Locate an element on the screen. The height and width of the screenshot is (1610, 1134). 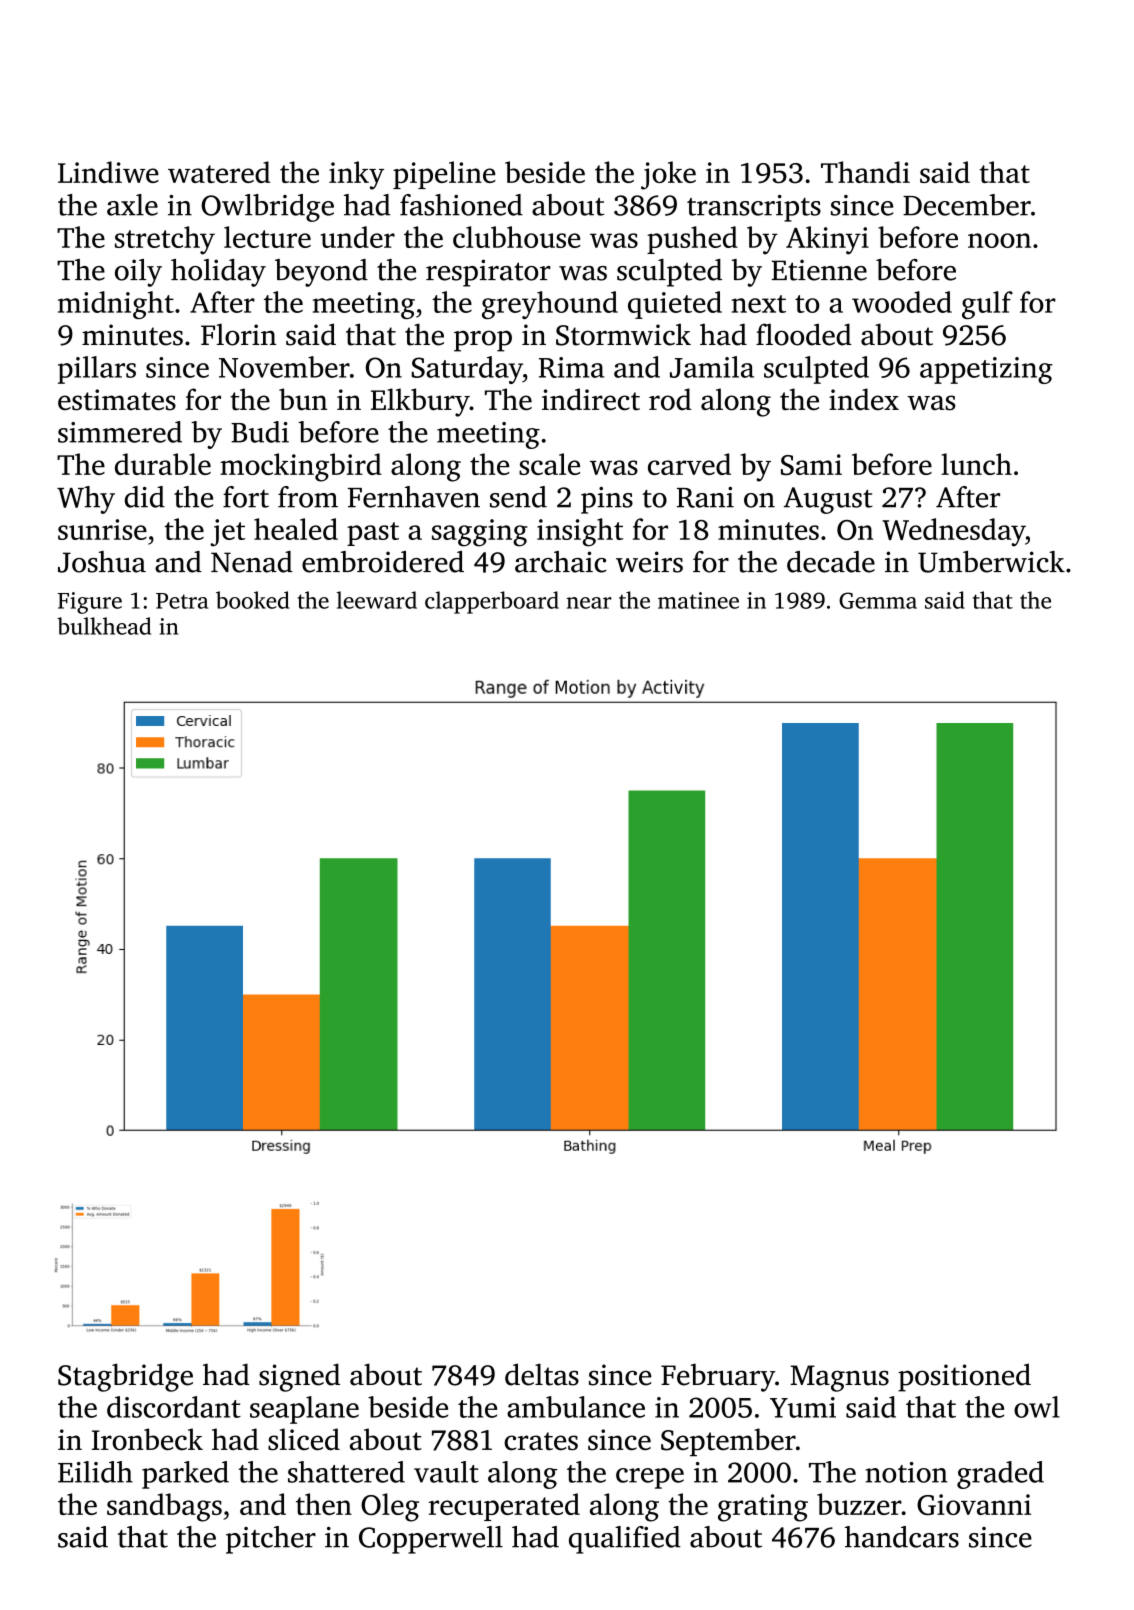
quieted is located at coordinates (675, 305).
